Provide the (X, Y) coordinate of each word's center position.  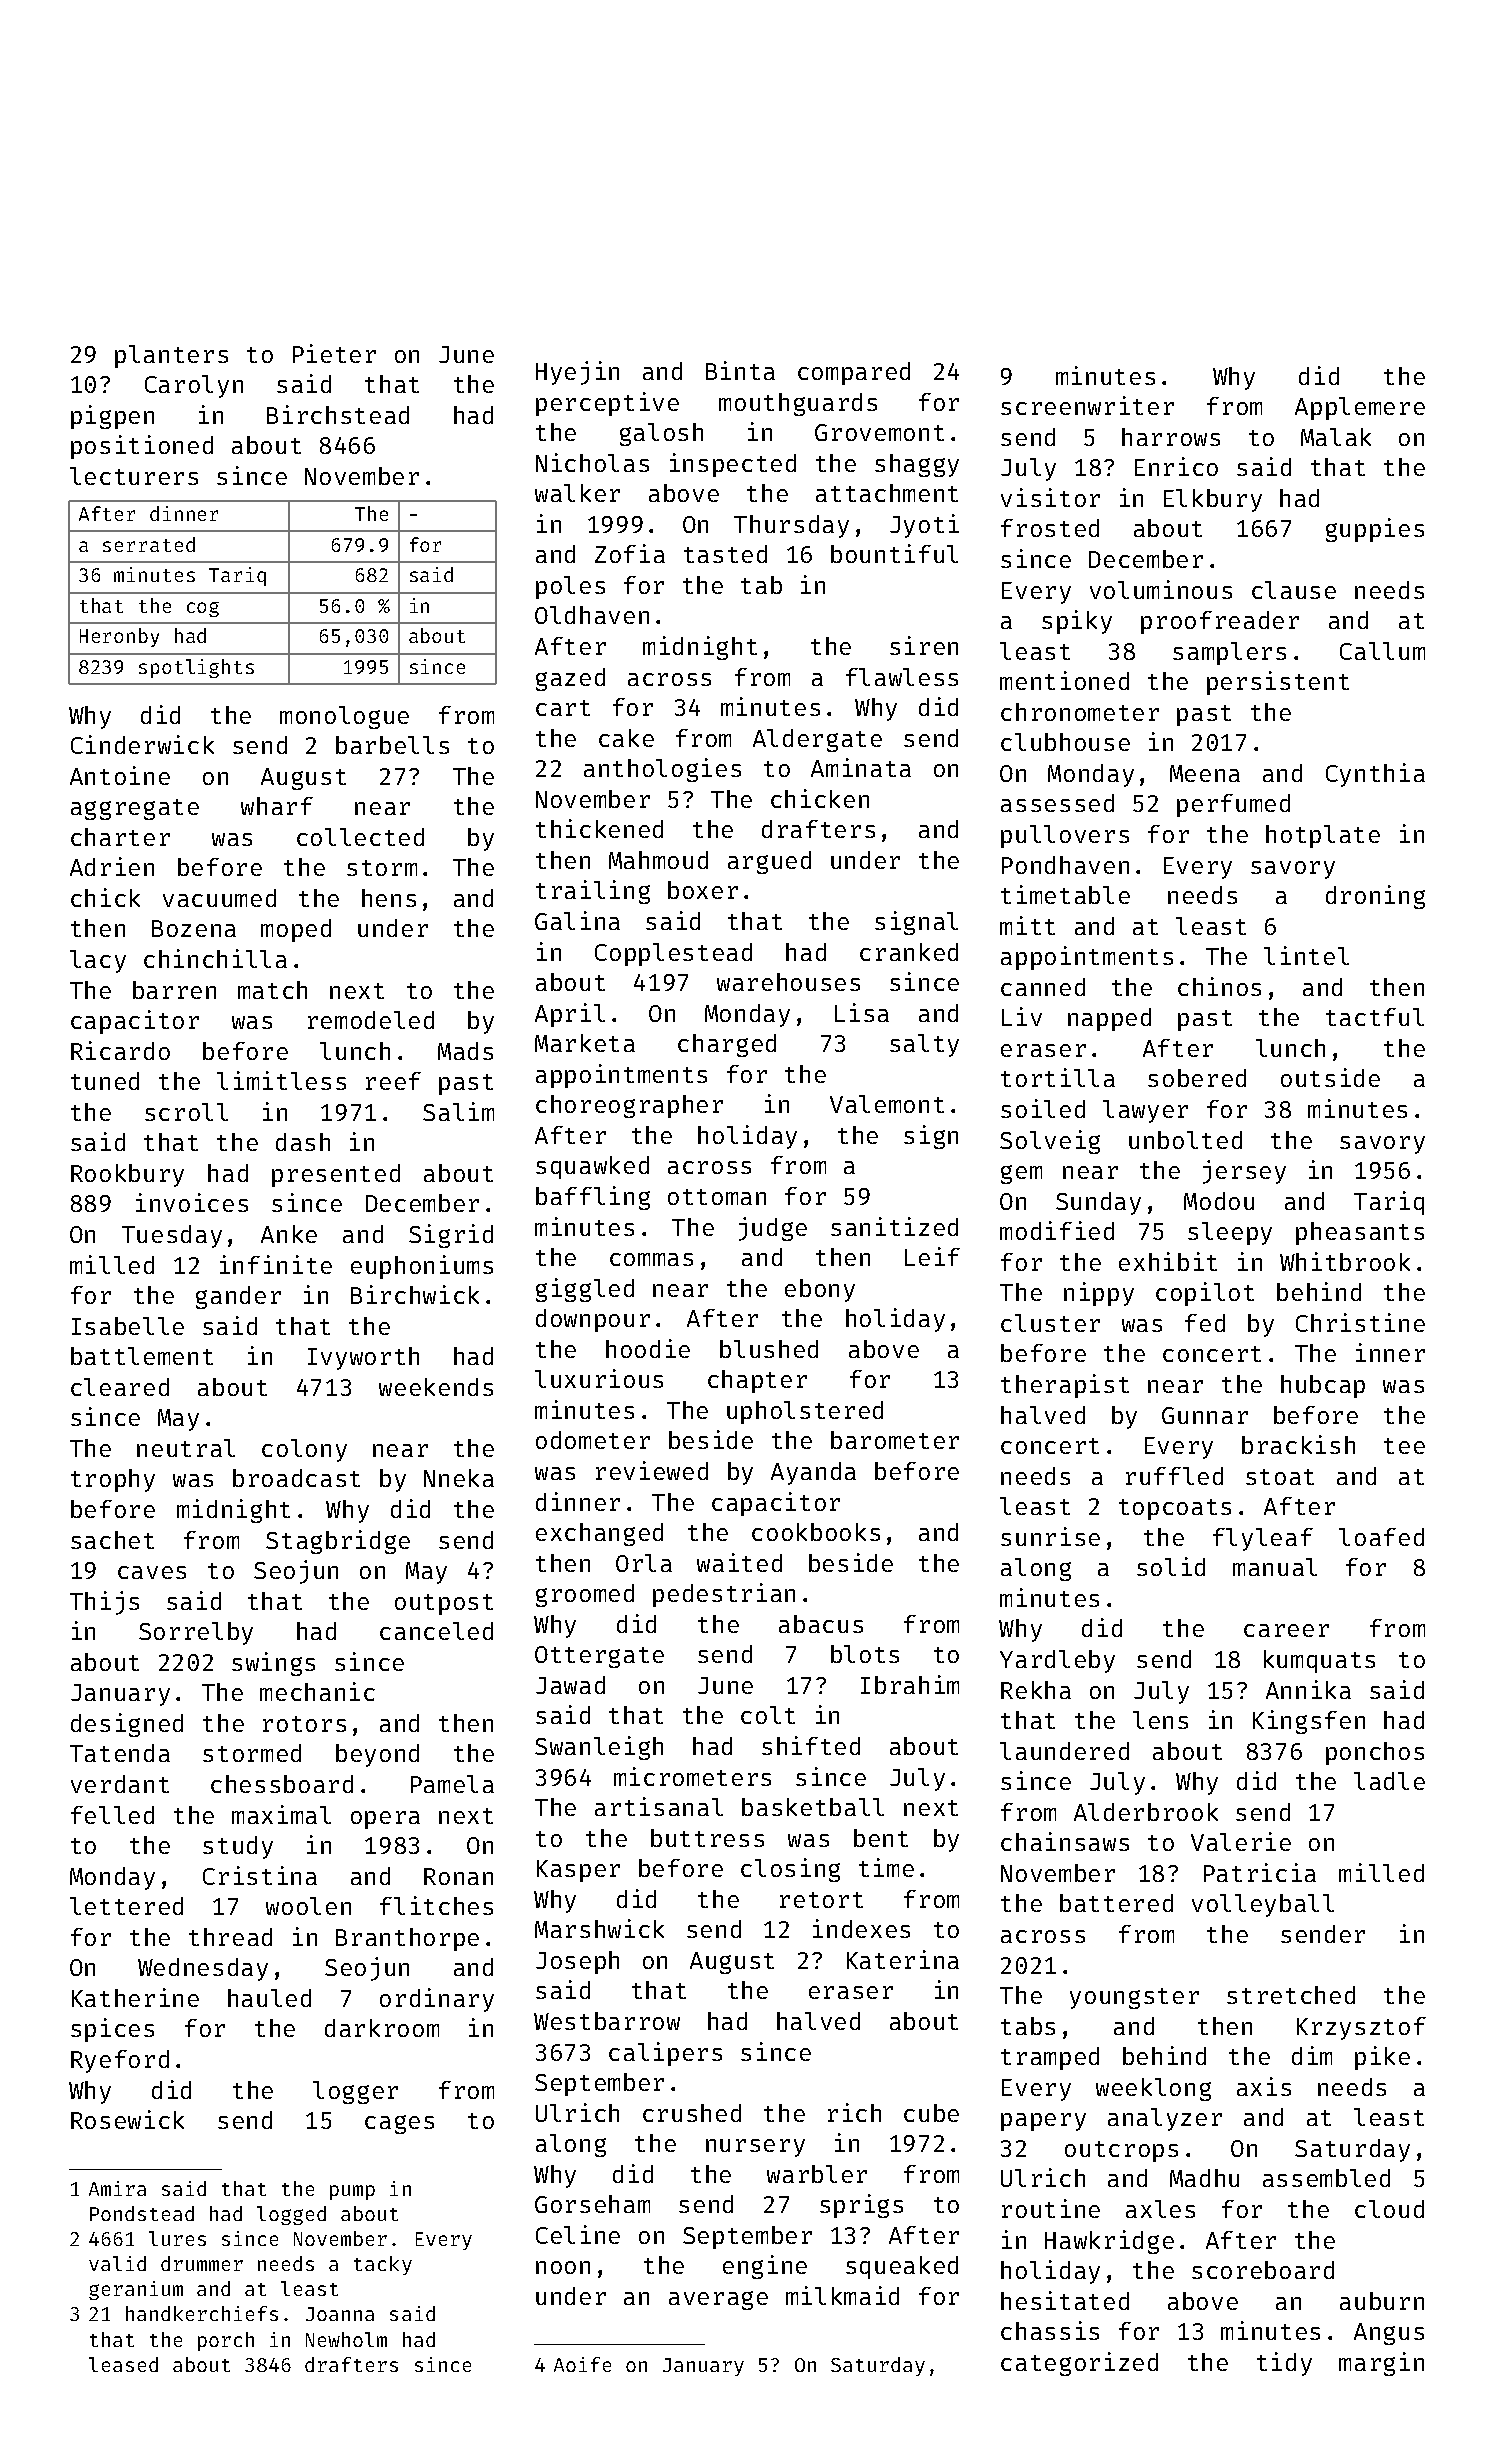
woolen (308, 1906)
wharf (277, 806)
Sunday (1098, 1203)
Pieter (334, 353)
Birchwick (415, 1294)
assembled (1326, 2178)
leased (123, 2364)
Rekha (1036, 1690)
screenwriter (1087, 405)
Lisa (862, 1012)
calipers (665, 2054)
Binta (740, 370)
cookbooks (816, 1532)
